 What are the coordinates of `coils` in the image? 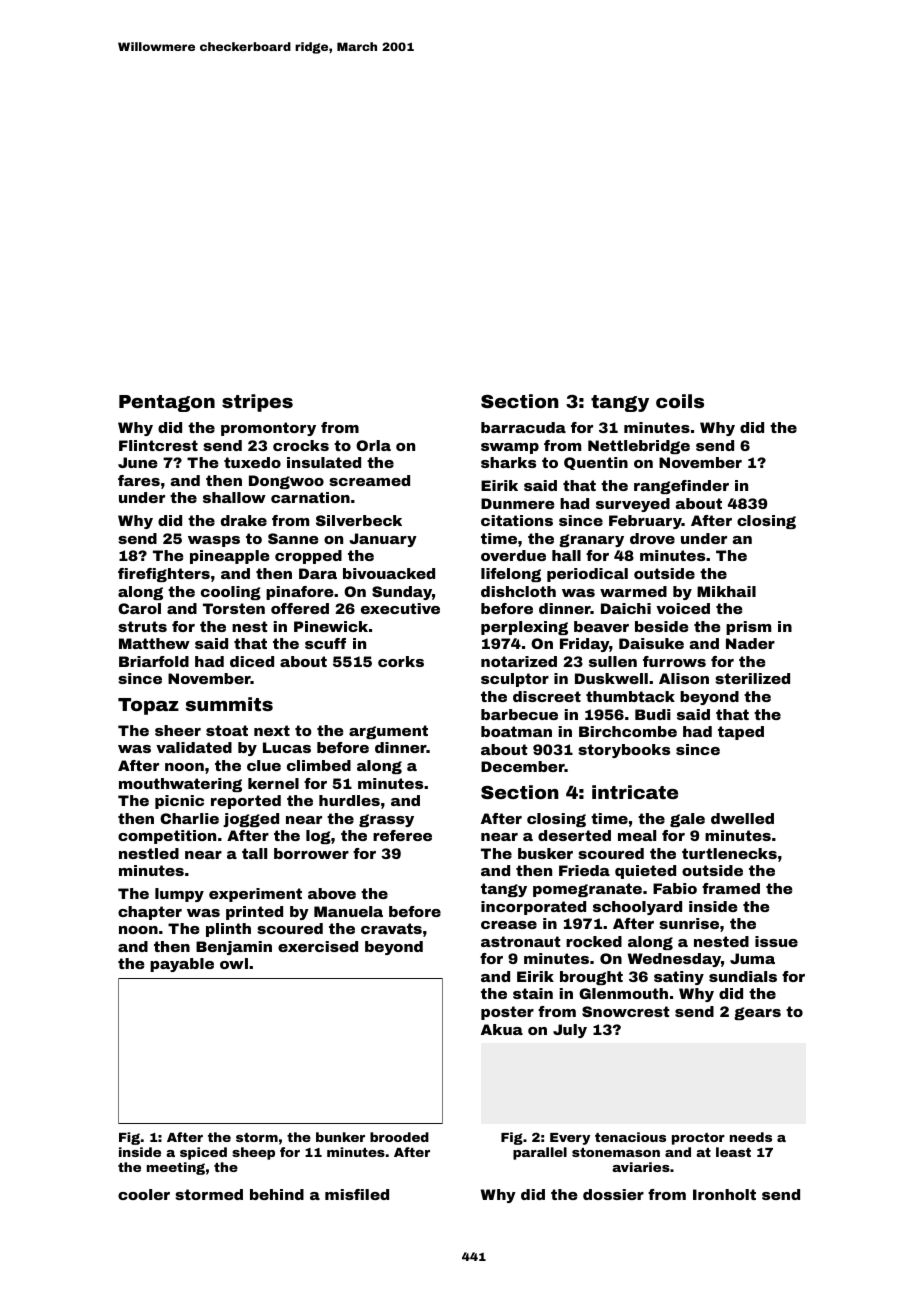 It's located at (680, 401).
